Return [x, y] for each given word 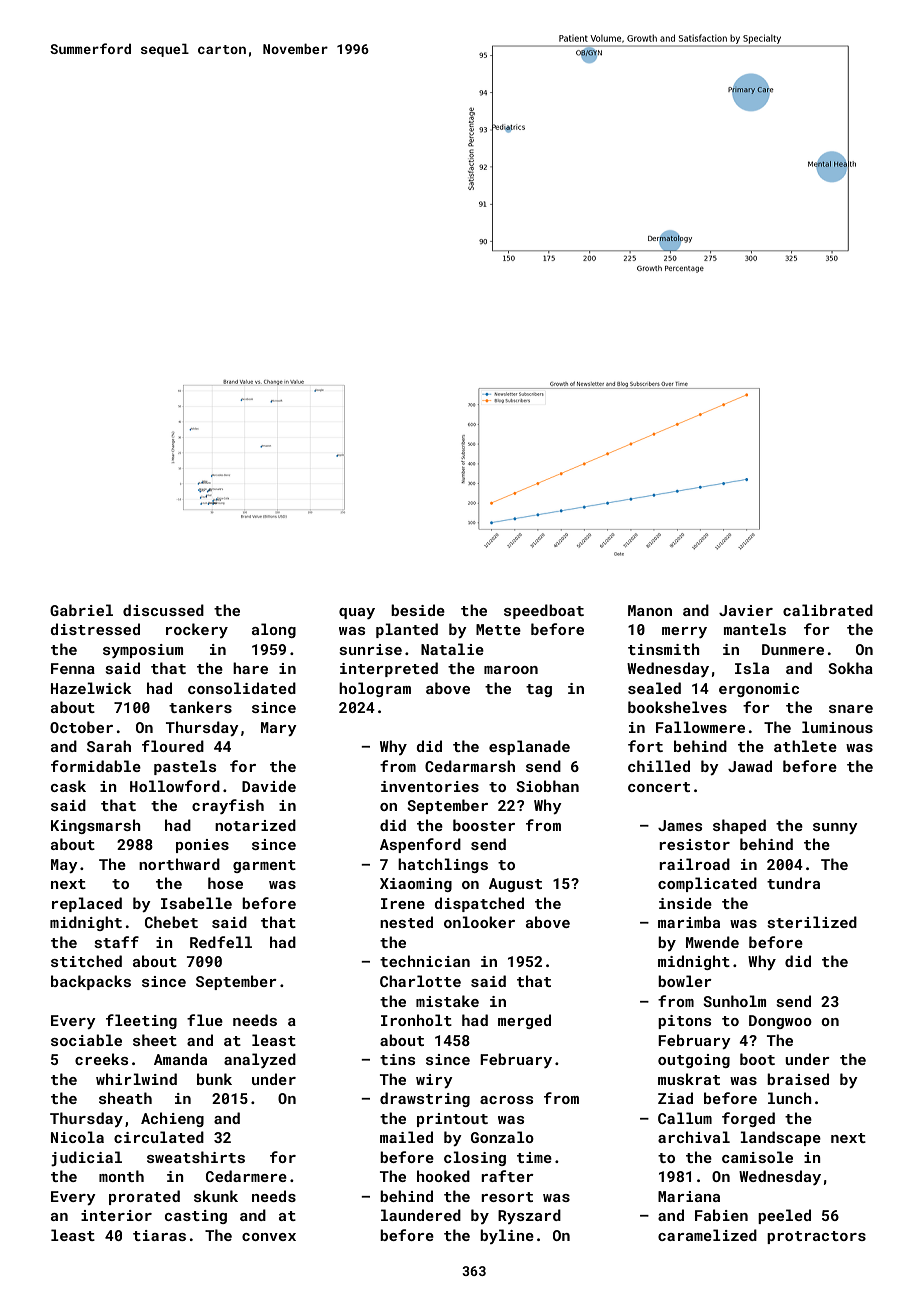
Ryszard [529, 1216]
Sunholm [734, 1001]
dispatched [479, 904]
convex [269, 1237]
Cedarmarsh [470, 766]
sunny [835, 828]
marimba [689, 922]
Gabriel [81, 610]
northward [179, 864]
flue [205, 1020]
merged [524, 1021]
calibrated [828, 610]
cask [68, 786]
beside [418, 610]
